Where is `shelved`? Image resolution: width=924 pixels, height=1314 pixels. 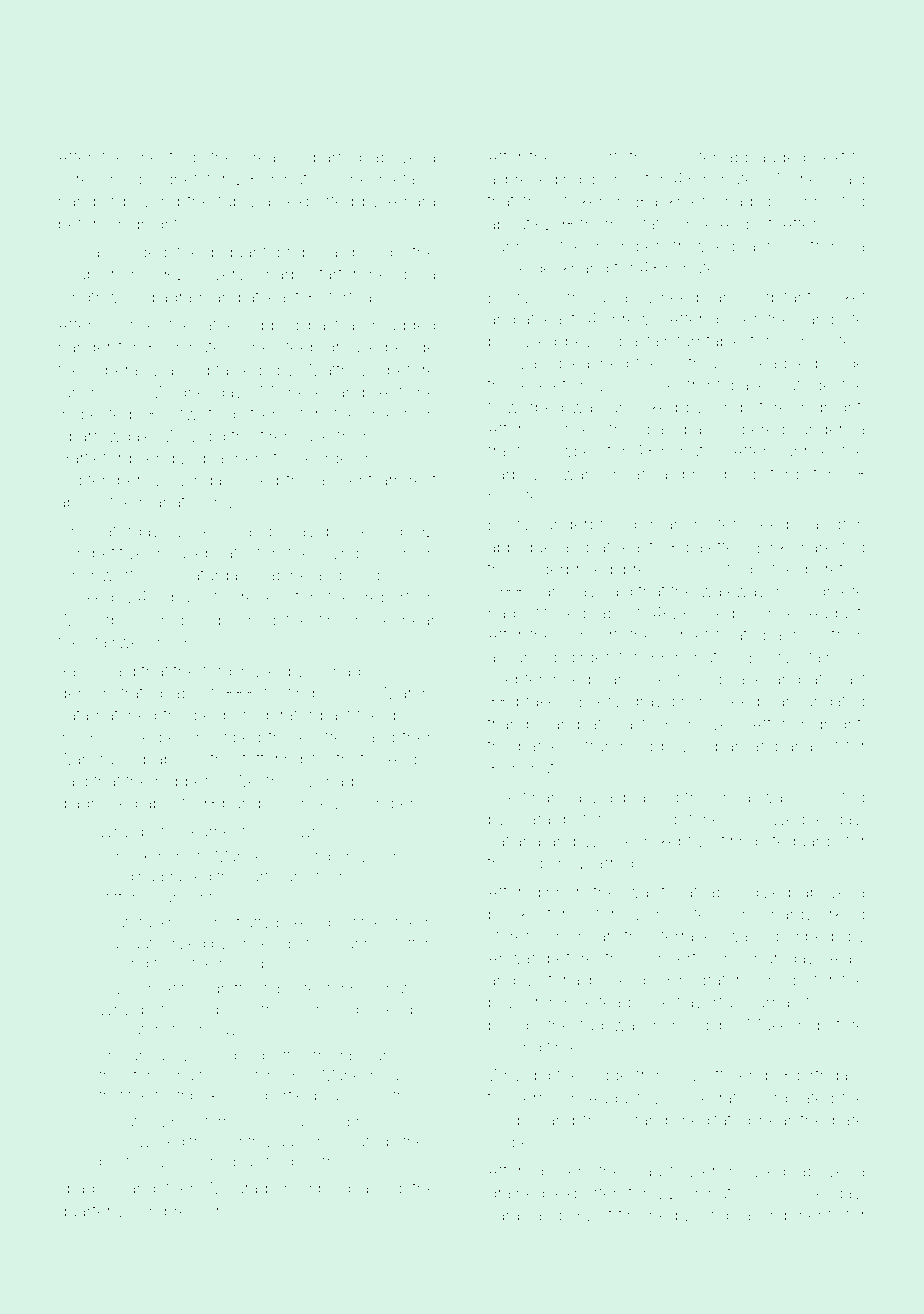 shelved is located at coordinates (372, 531).
